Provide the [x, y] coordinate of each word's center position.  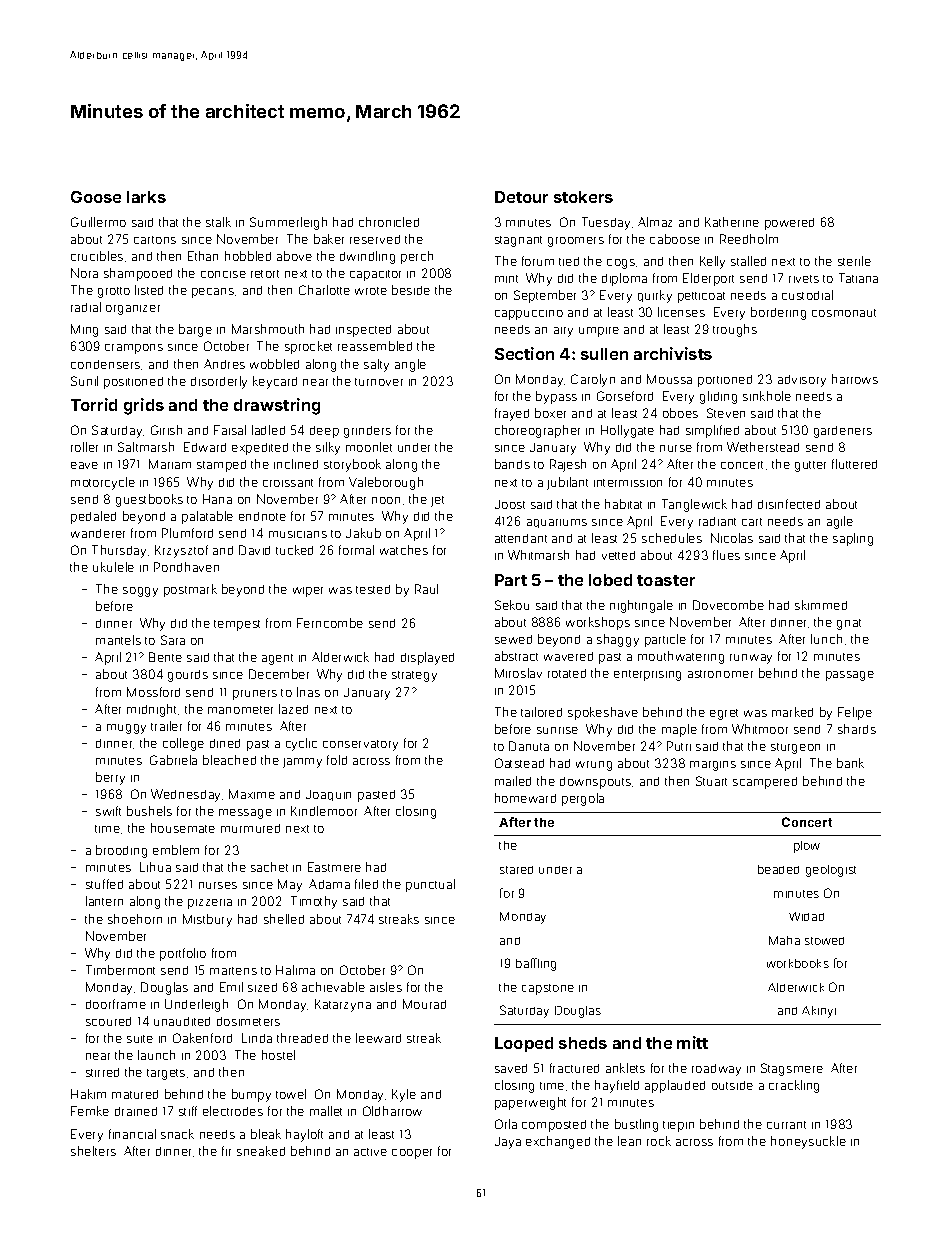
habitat [623, 504]
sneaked [261, 1151]
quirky [655, 296]
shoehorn [135, 919]
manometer [240, 710]
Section [524, 353]
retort [265, 274]
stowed [824, 941]
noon [386, 500]
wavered [568, 656]
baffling [536, 964]
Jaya [508, 1143]
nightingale [641, 606]
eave [84, 465]
